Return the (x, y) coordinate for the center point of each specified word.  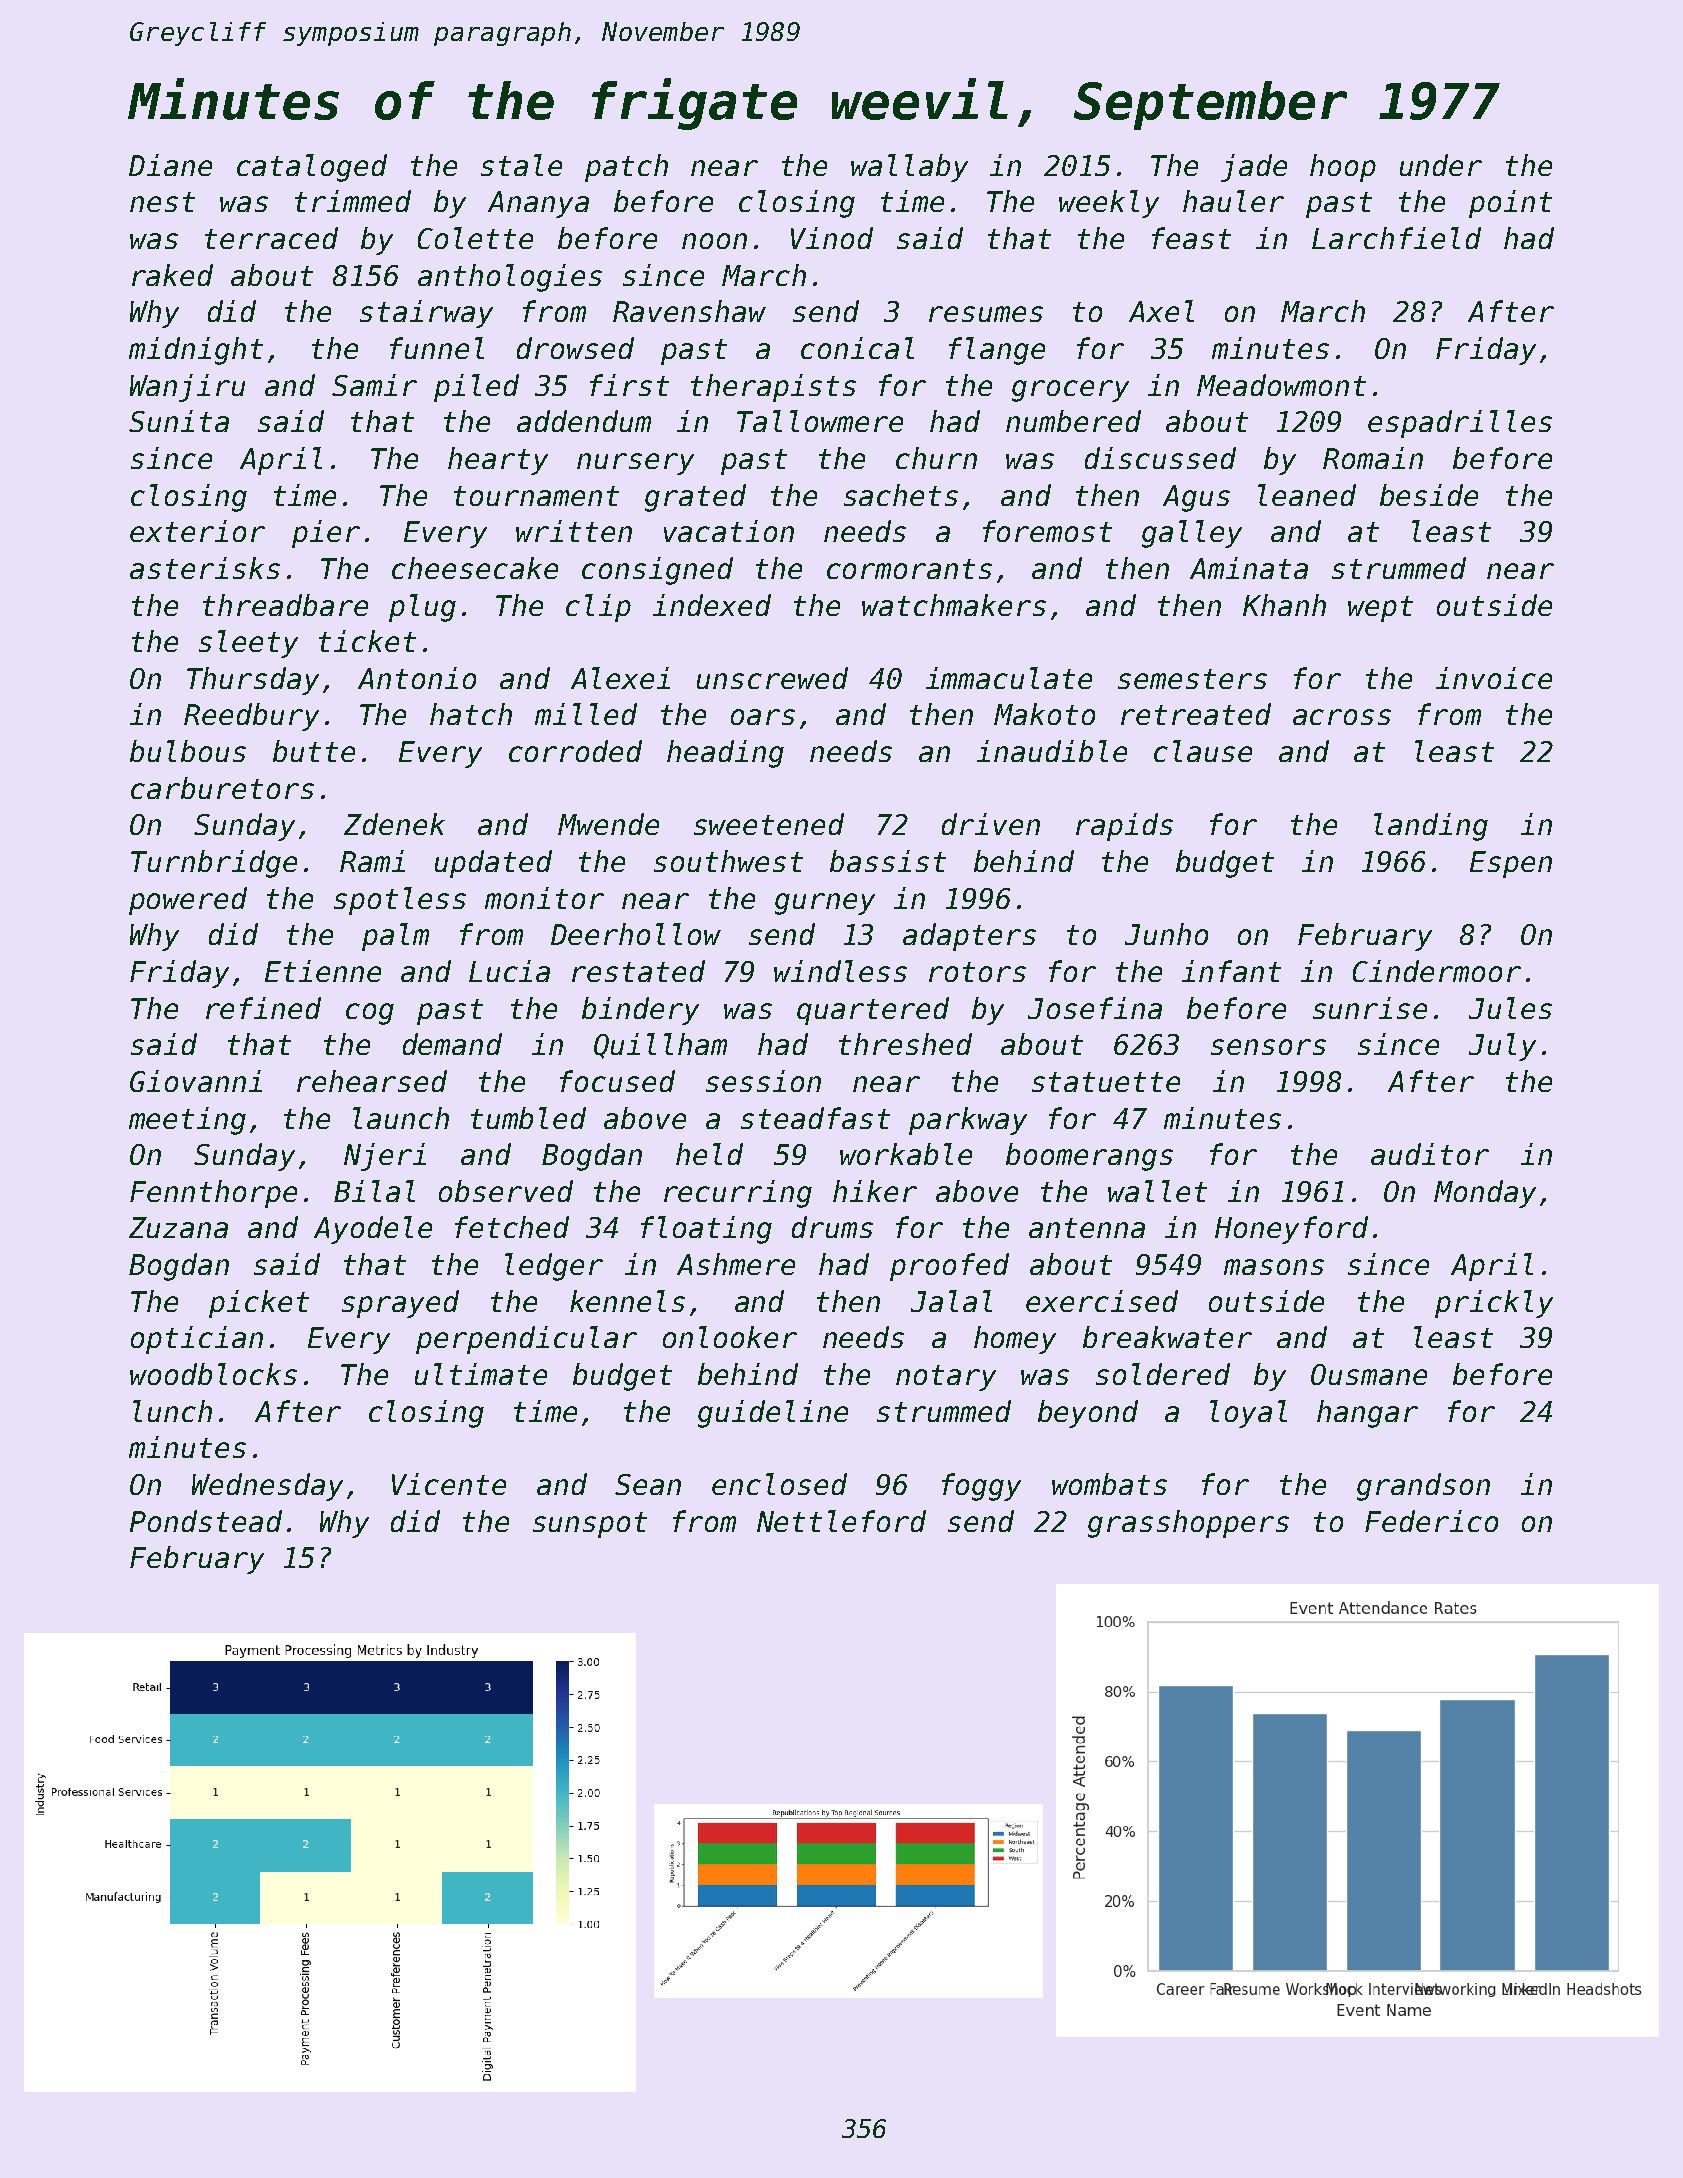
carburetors (222, 788)
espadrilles (1460, 424)
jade (1254, 168)
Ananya (538, 204)
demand (452, 1044)
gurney (825, 904)
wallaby (909, 168)
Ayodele (373, 1230)
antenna (1087, 1228)
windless (840, 971)
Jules (1510, 1008)
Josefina (1095, 1008)
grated (695, 498)
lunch (172, 1411)
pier (326, 534)
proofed (949, 1267)
